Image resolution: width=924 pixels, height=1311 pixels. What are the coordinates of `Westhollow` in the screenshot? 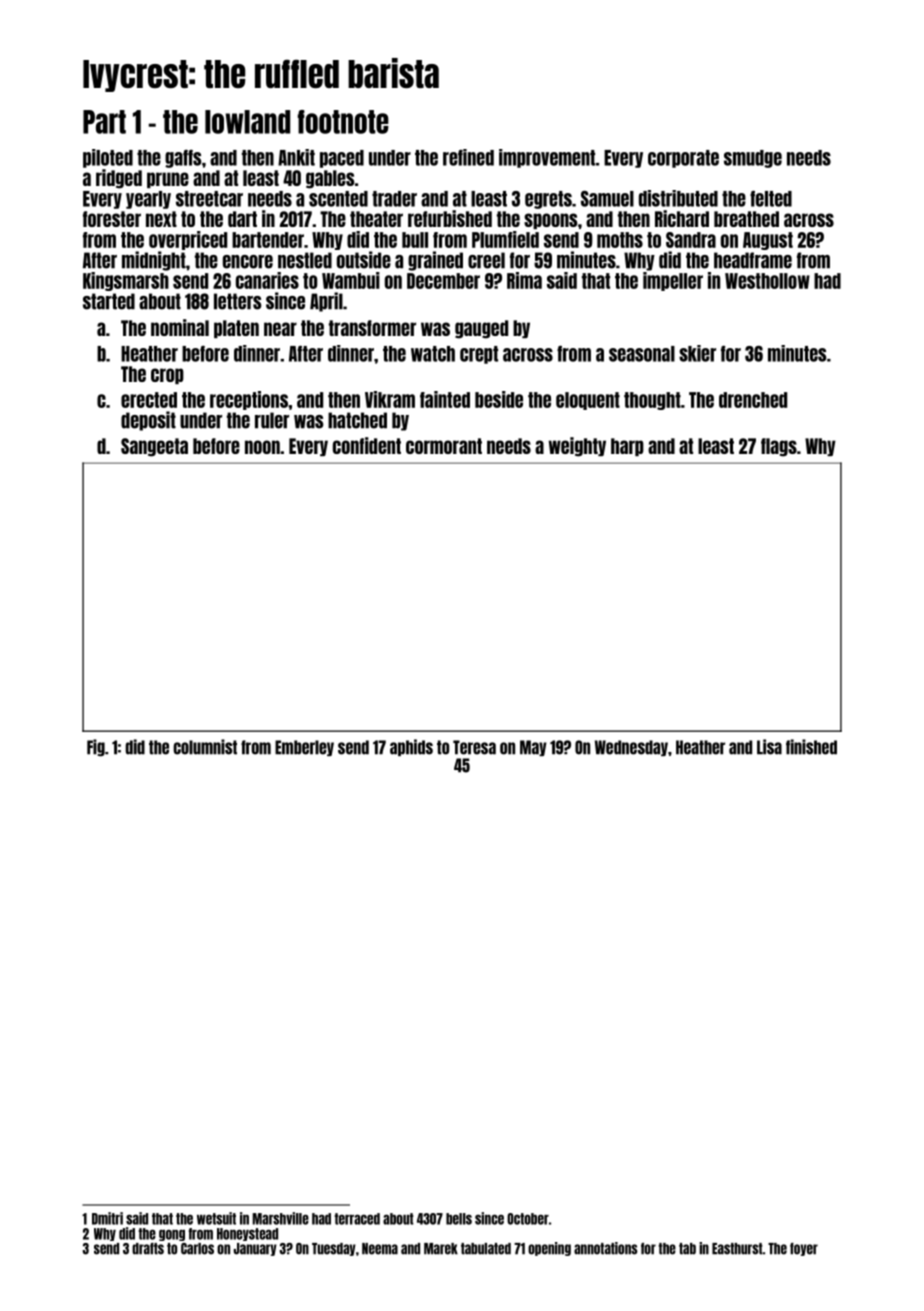 It's located at (767, 281).
